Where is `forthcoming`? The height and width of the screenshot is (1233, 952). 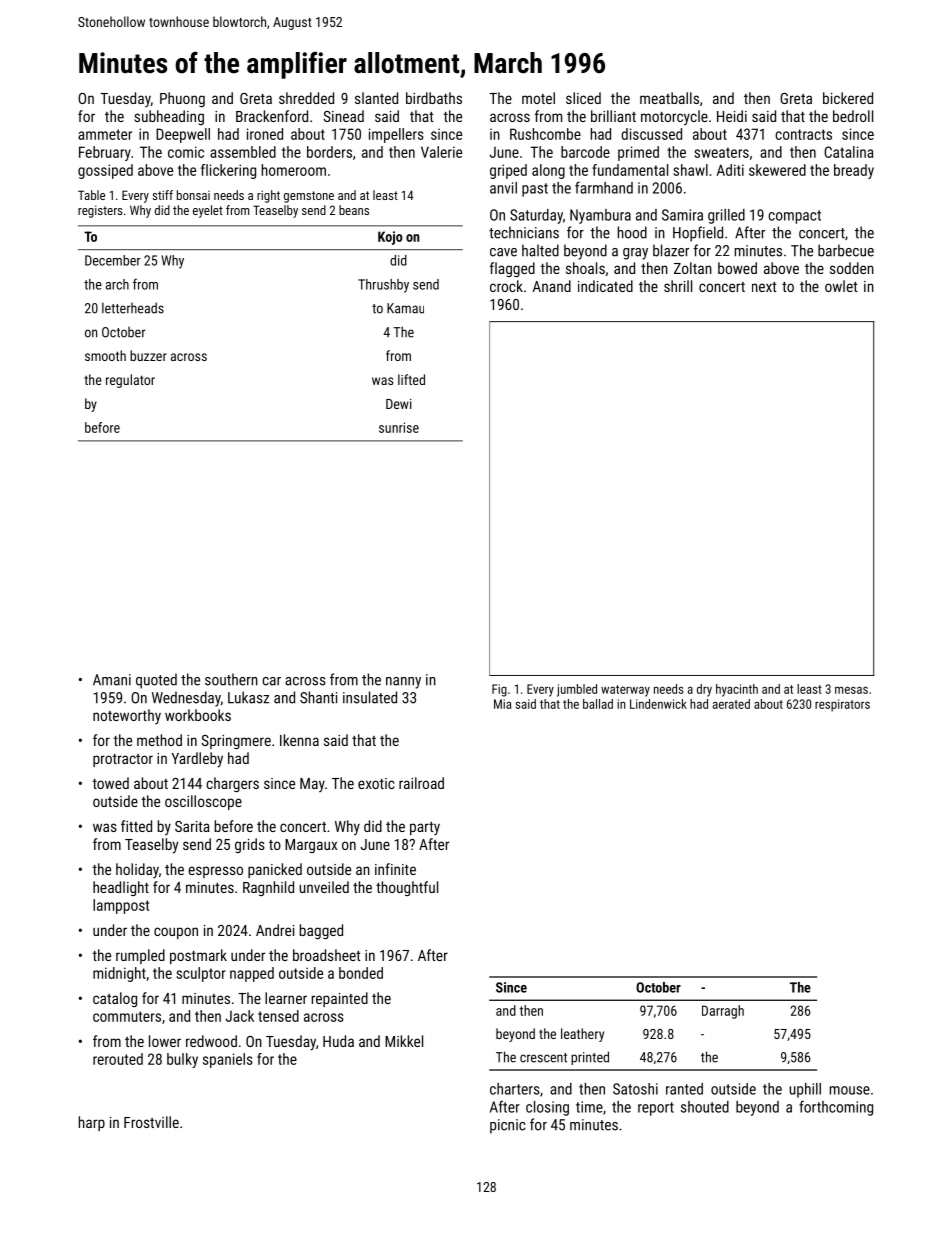 forthcoming is located at coordinates (836, 1108).
